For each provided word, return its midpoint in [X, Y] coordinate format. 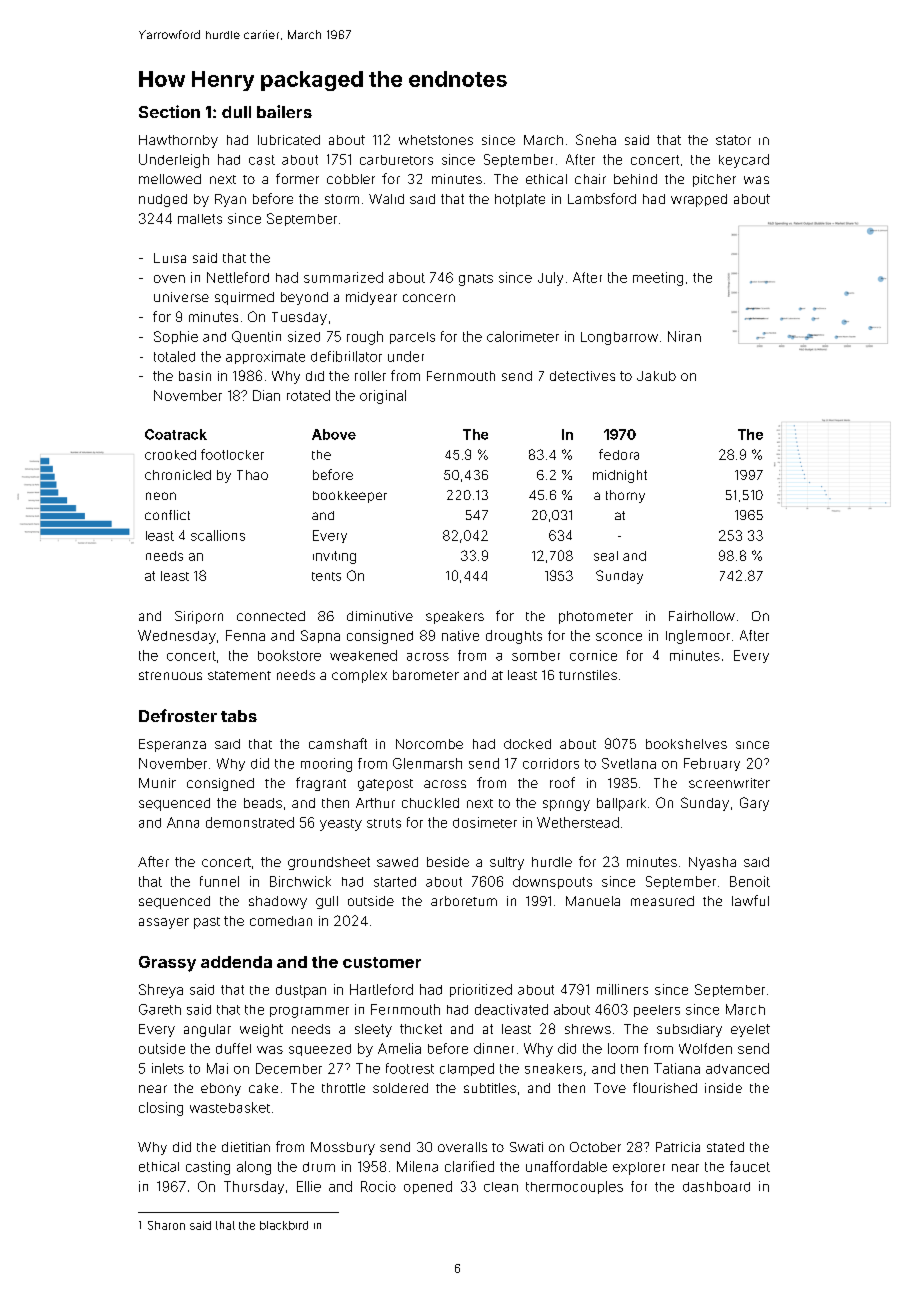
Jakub [656, 376]
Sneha [596, 139]
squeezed [320, 1050]
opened [428, 1187]
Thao [252, 475]
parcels [412, 338]
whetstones [436, 140]
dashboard [716, 1186]
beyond [304, 298]
